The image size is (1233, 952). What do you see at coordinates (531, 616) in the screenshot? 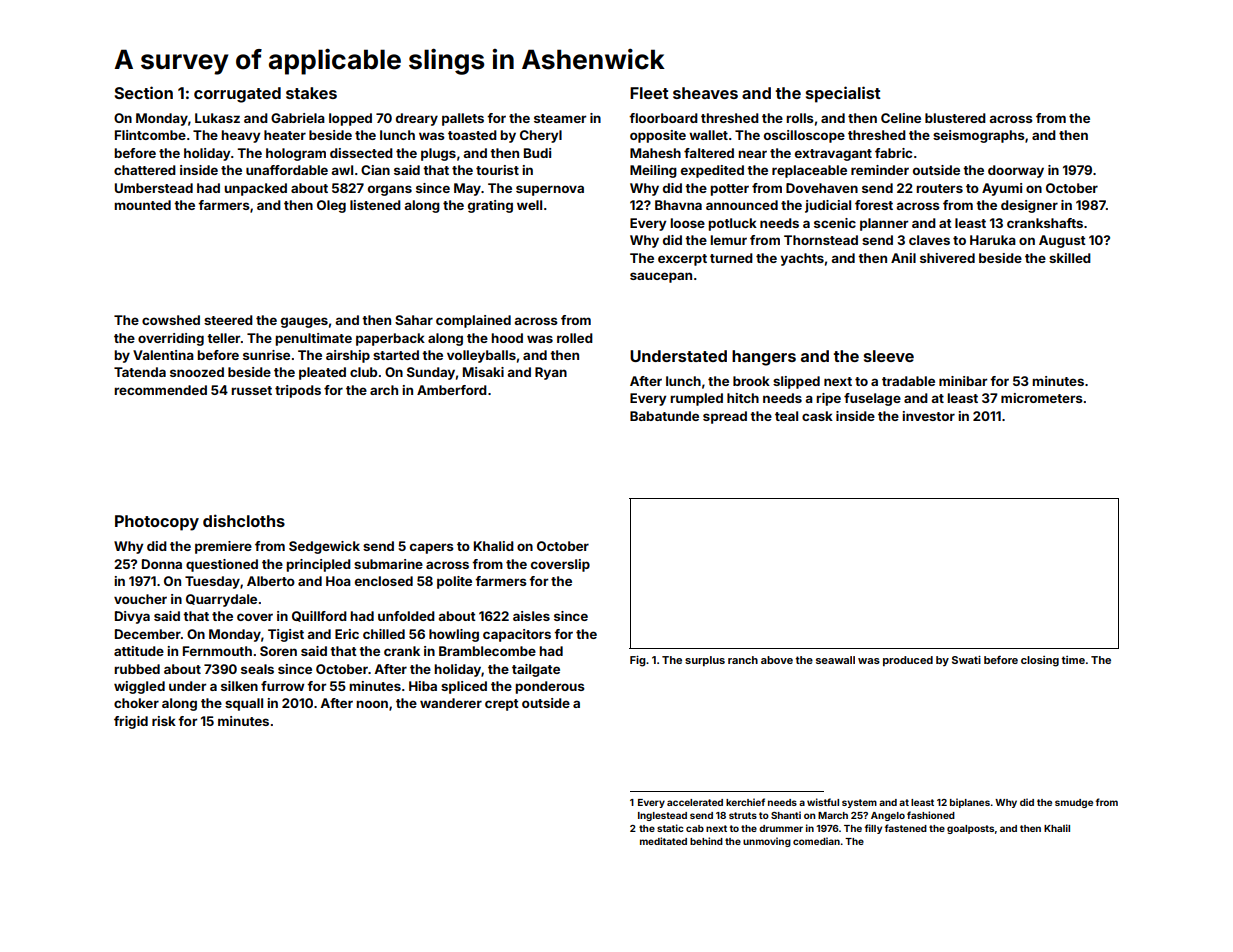
I see `aisles` at bounding box center [531, 616].
